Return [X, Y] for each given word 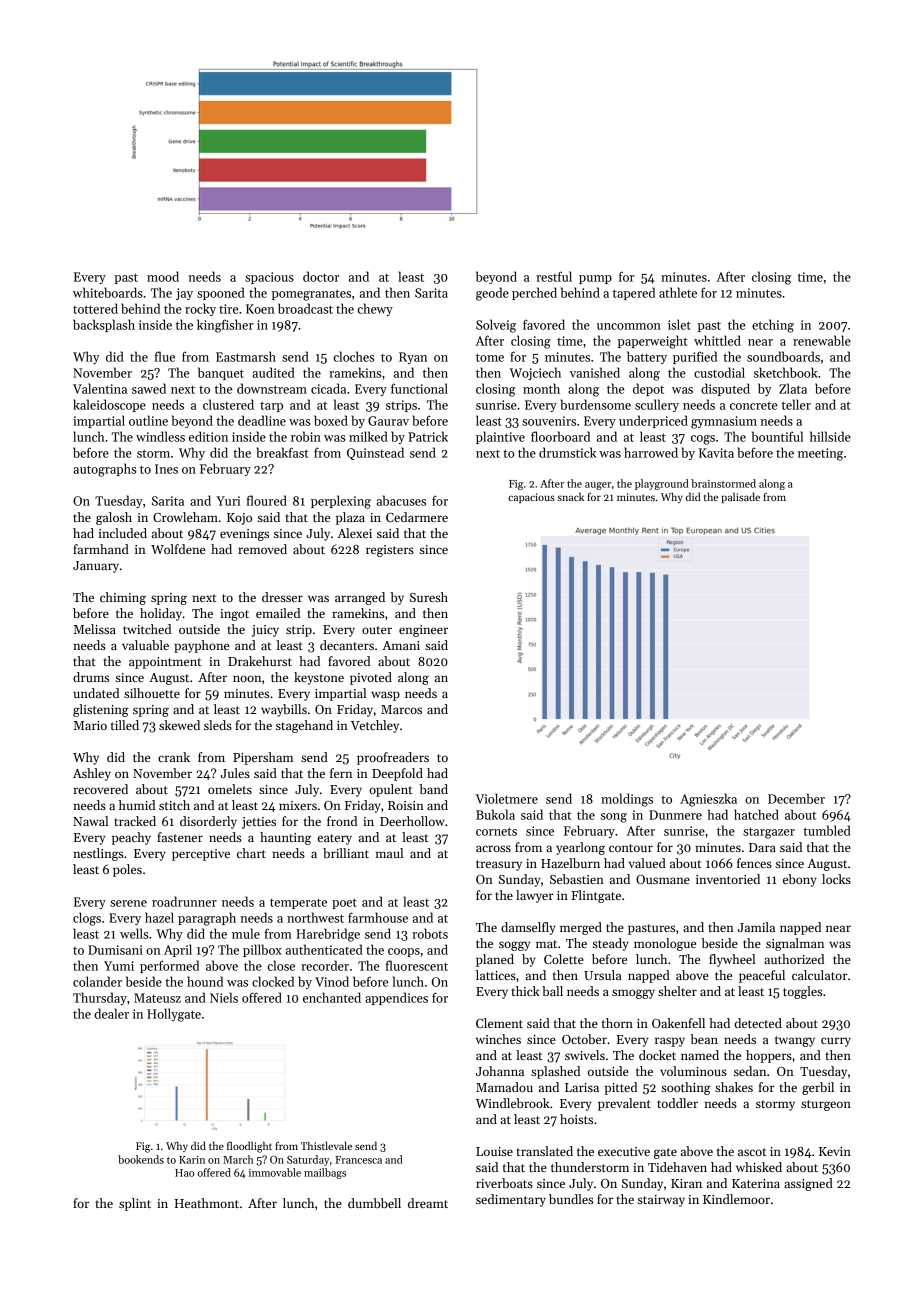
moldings [627, 800]
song [614, 818]
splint [135, 1204]
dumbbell [374, 1203]
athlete [678, 292]
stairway [661, 1201]
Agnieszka [708, 800]
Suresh [429, 597]
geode [492, 294]
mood [163, 276]
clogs [87, 919]
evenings [244, 535]
